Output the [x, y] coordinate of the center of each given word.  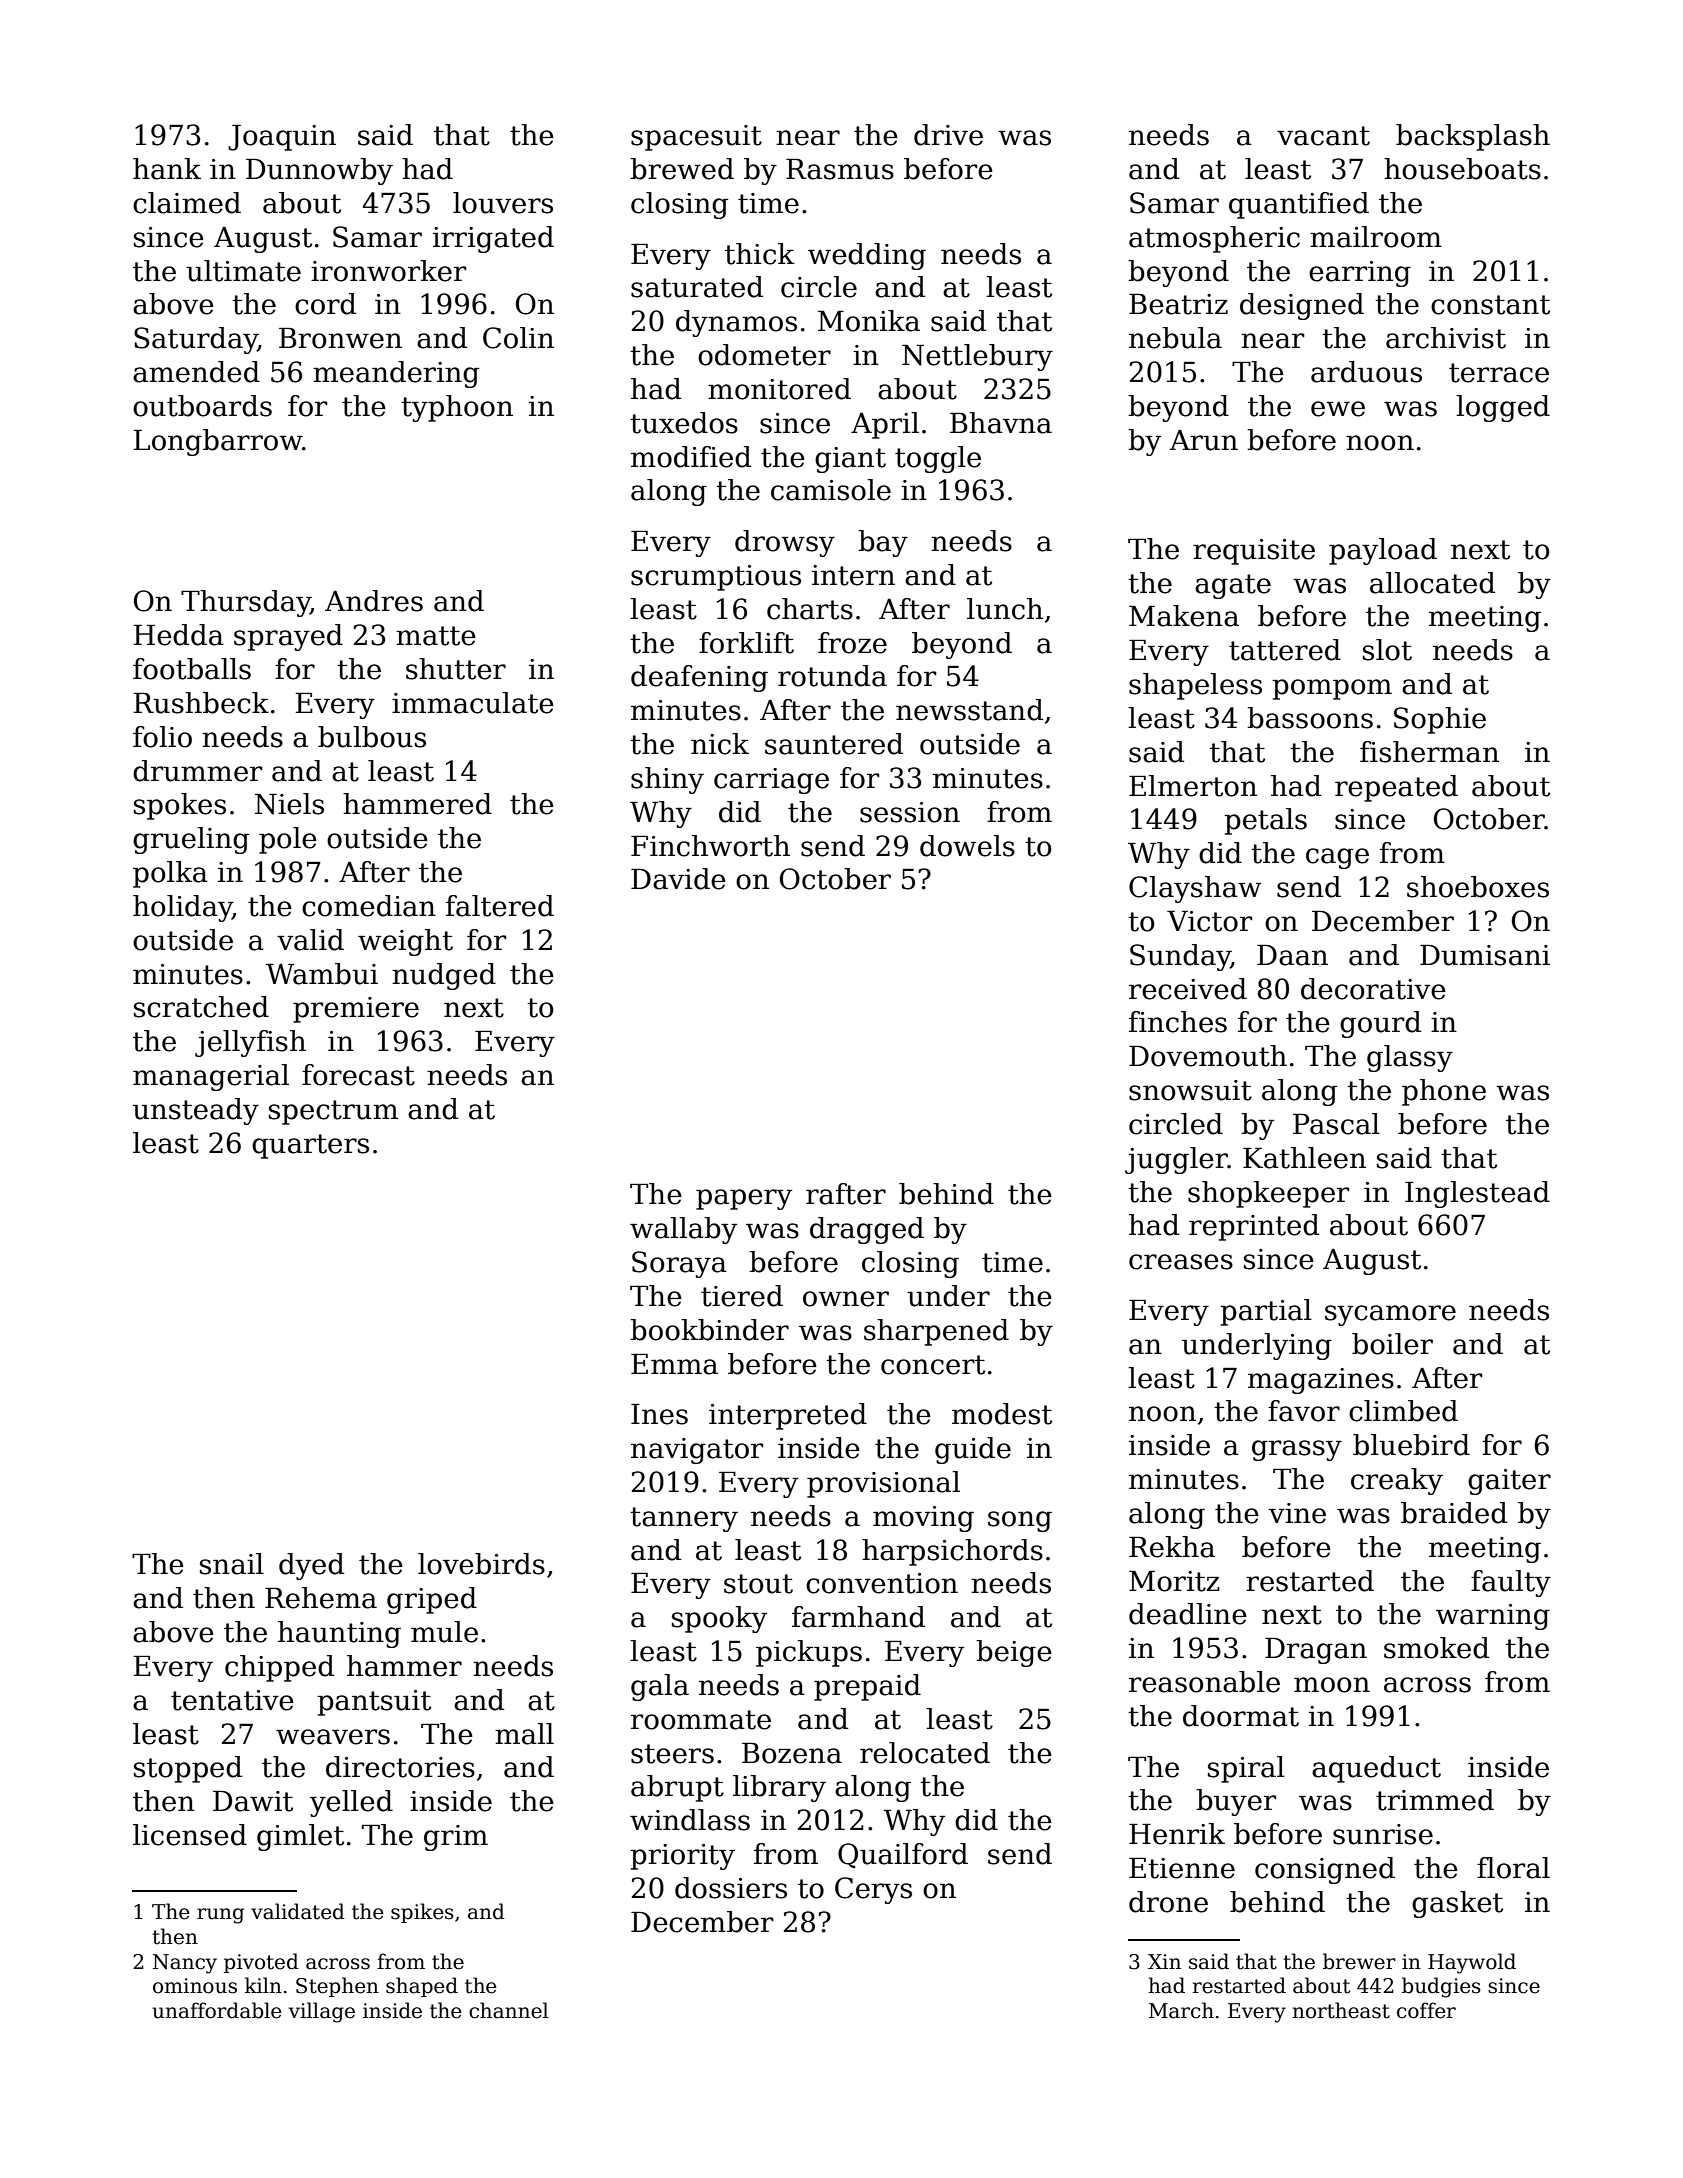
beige [1014, 1653]
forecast [358, 1075]
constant [1490, 305]
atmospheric [1214, 239]
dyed [311, 1566]
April [885, 425]
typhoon [457, 408]
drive [948, 135]
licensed [190, 1835]
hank [167, 169]
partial [1266, 1312]
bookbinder [709, 1330]
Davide [678, 879]
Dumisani [1485, 955]
